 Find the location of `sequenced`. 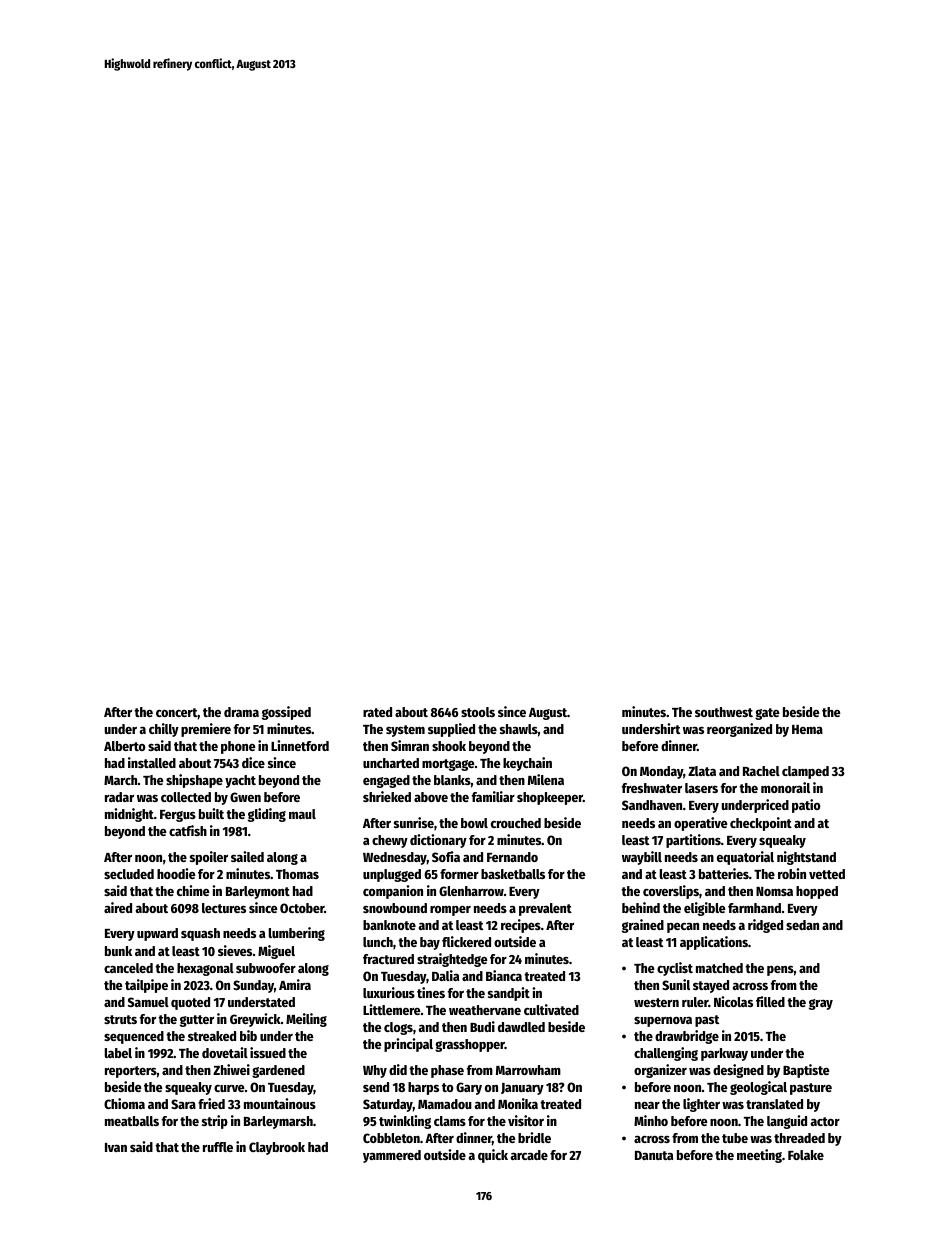

sequenced is located at coordinates (134, 1037).
